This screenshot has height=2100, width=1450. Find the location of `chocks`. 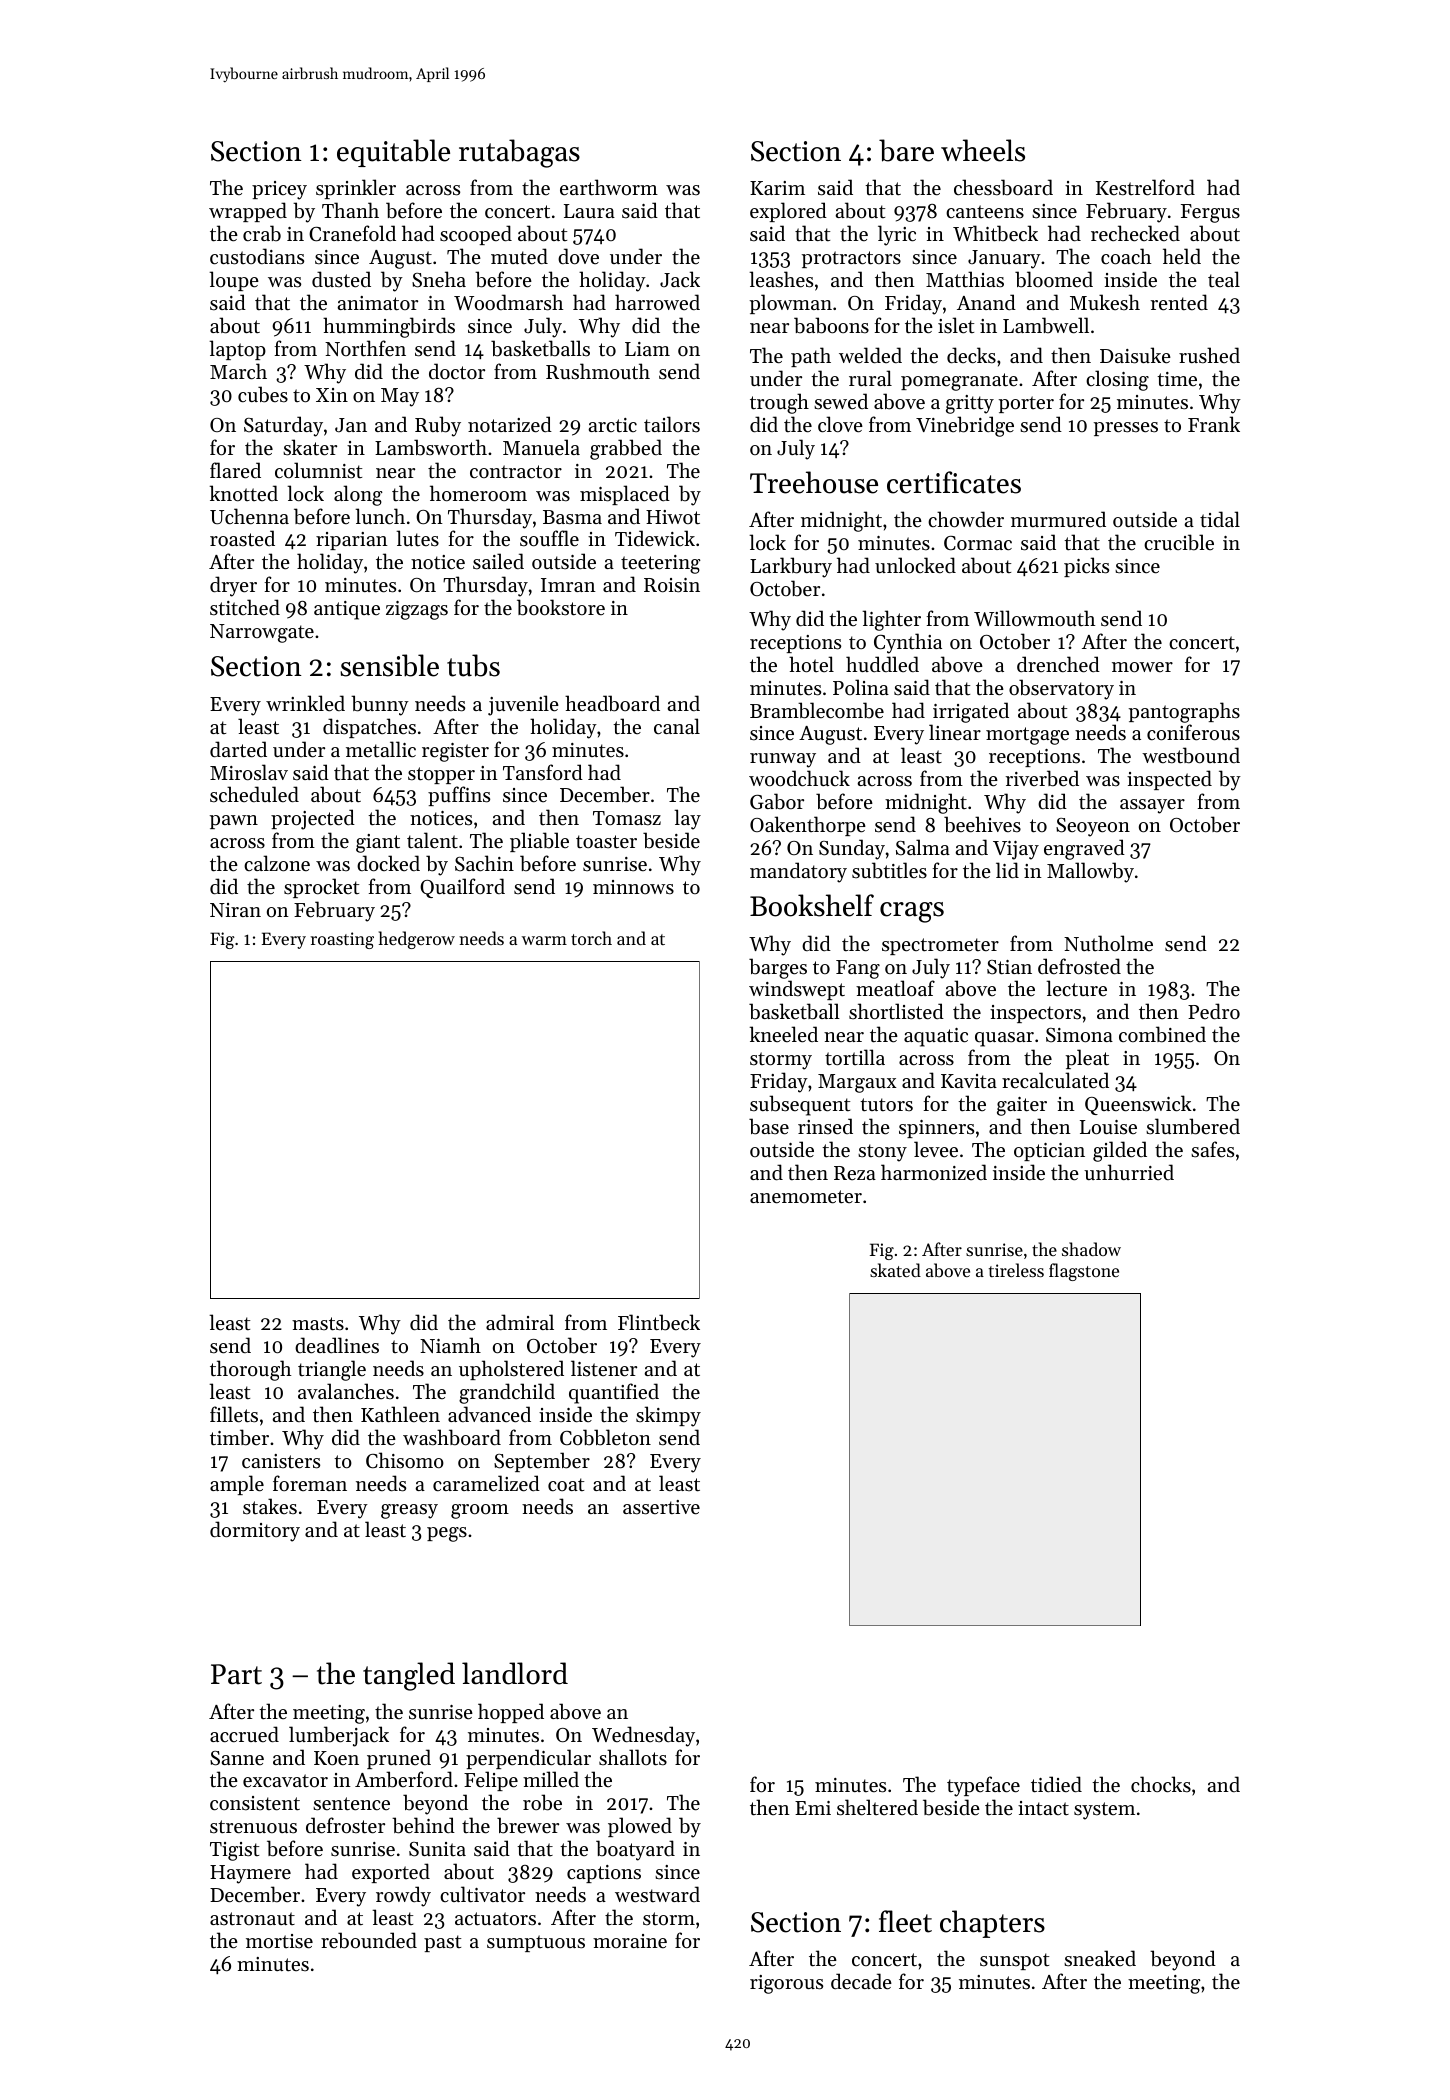

chocks is located at coordinates (1161, 1784).
